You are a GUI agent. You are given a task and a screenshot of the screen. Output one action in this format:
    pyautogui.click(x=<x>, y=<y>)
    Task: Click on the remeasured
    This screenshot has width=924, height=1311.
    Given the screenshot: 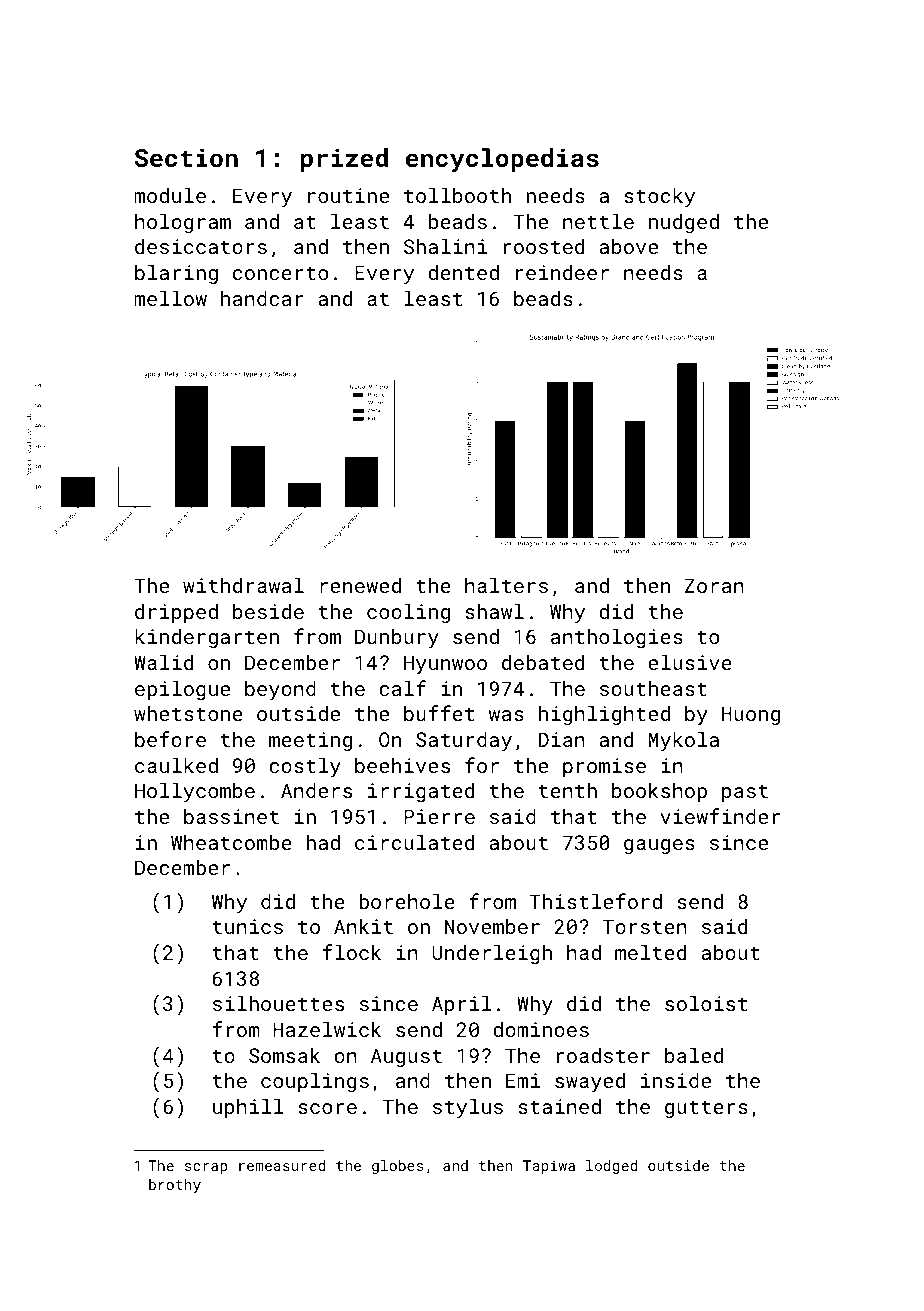 What is the action you would take?
    pyautogui.click(x=282, y=1165)
